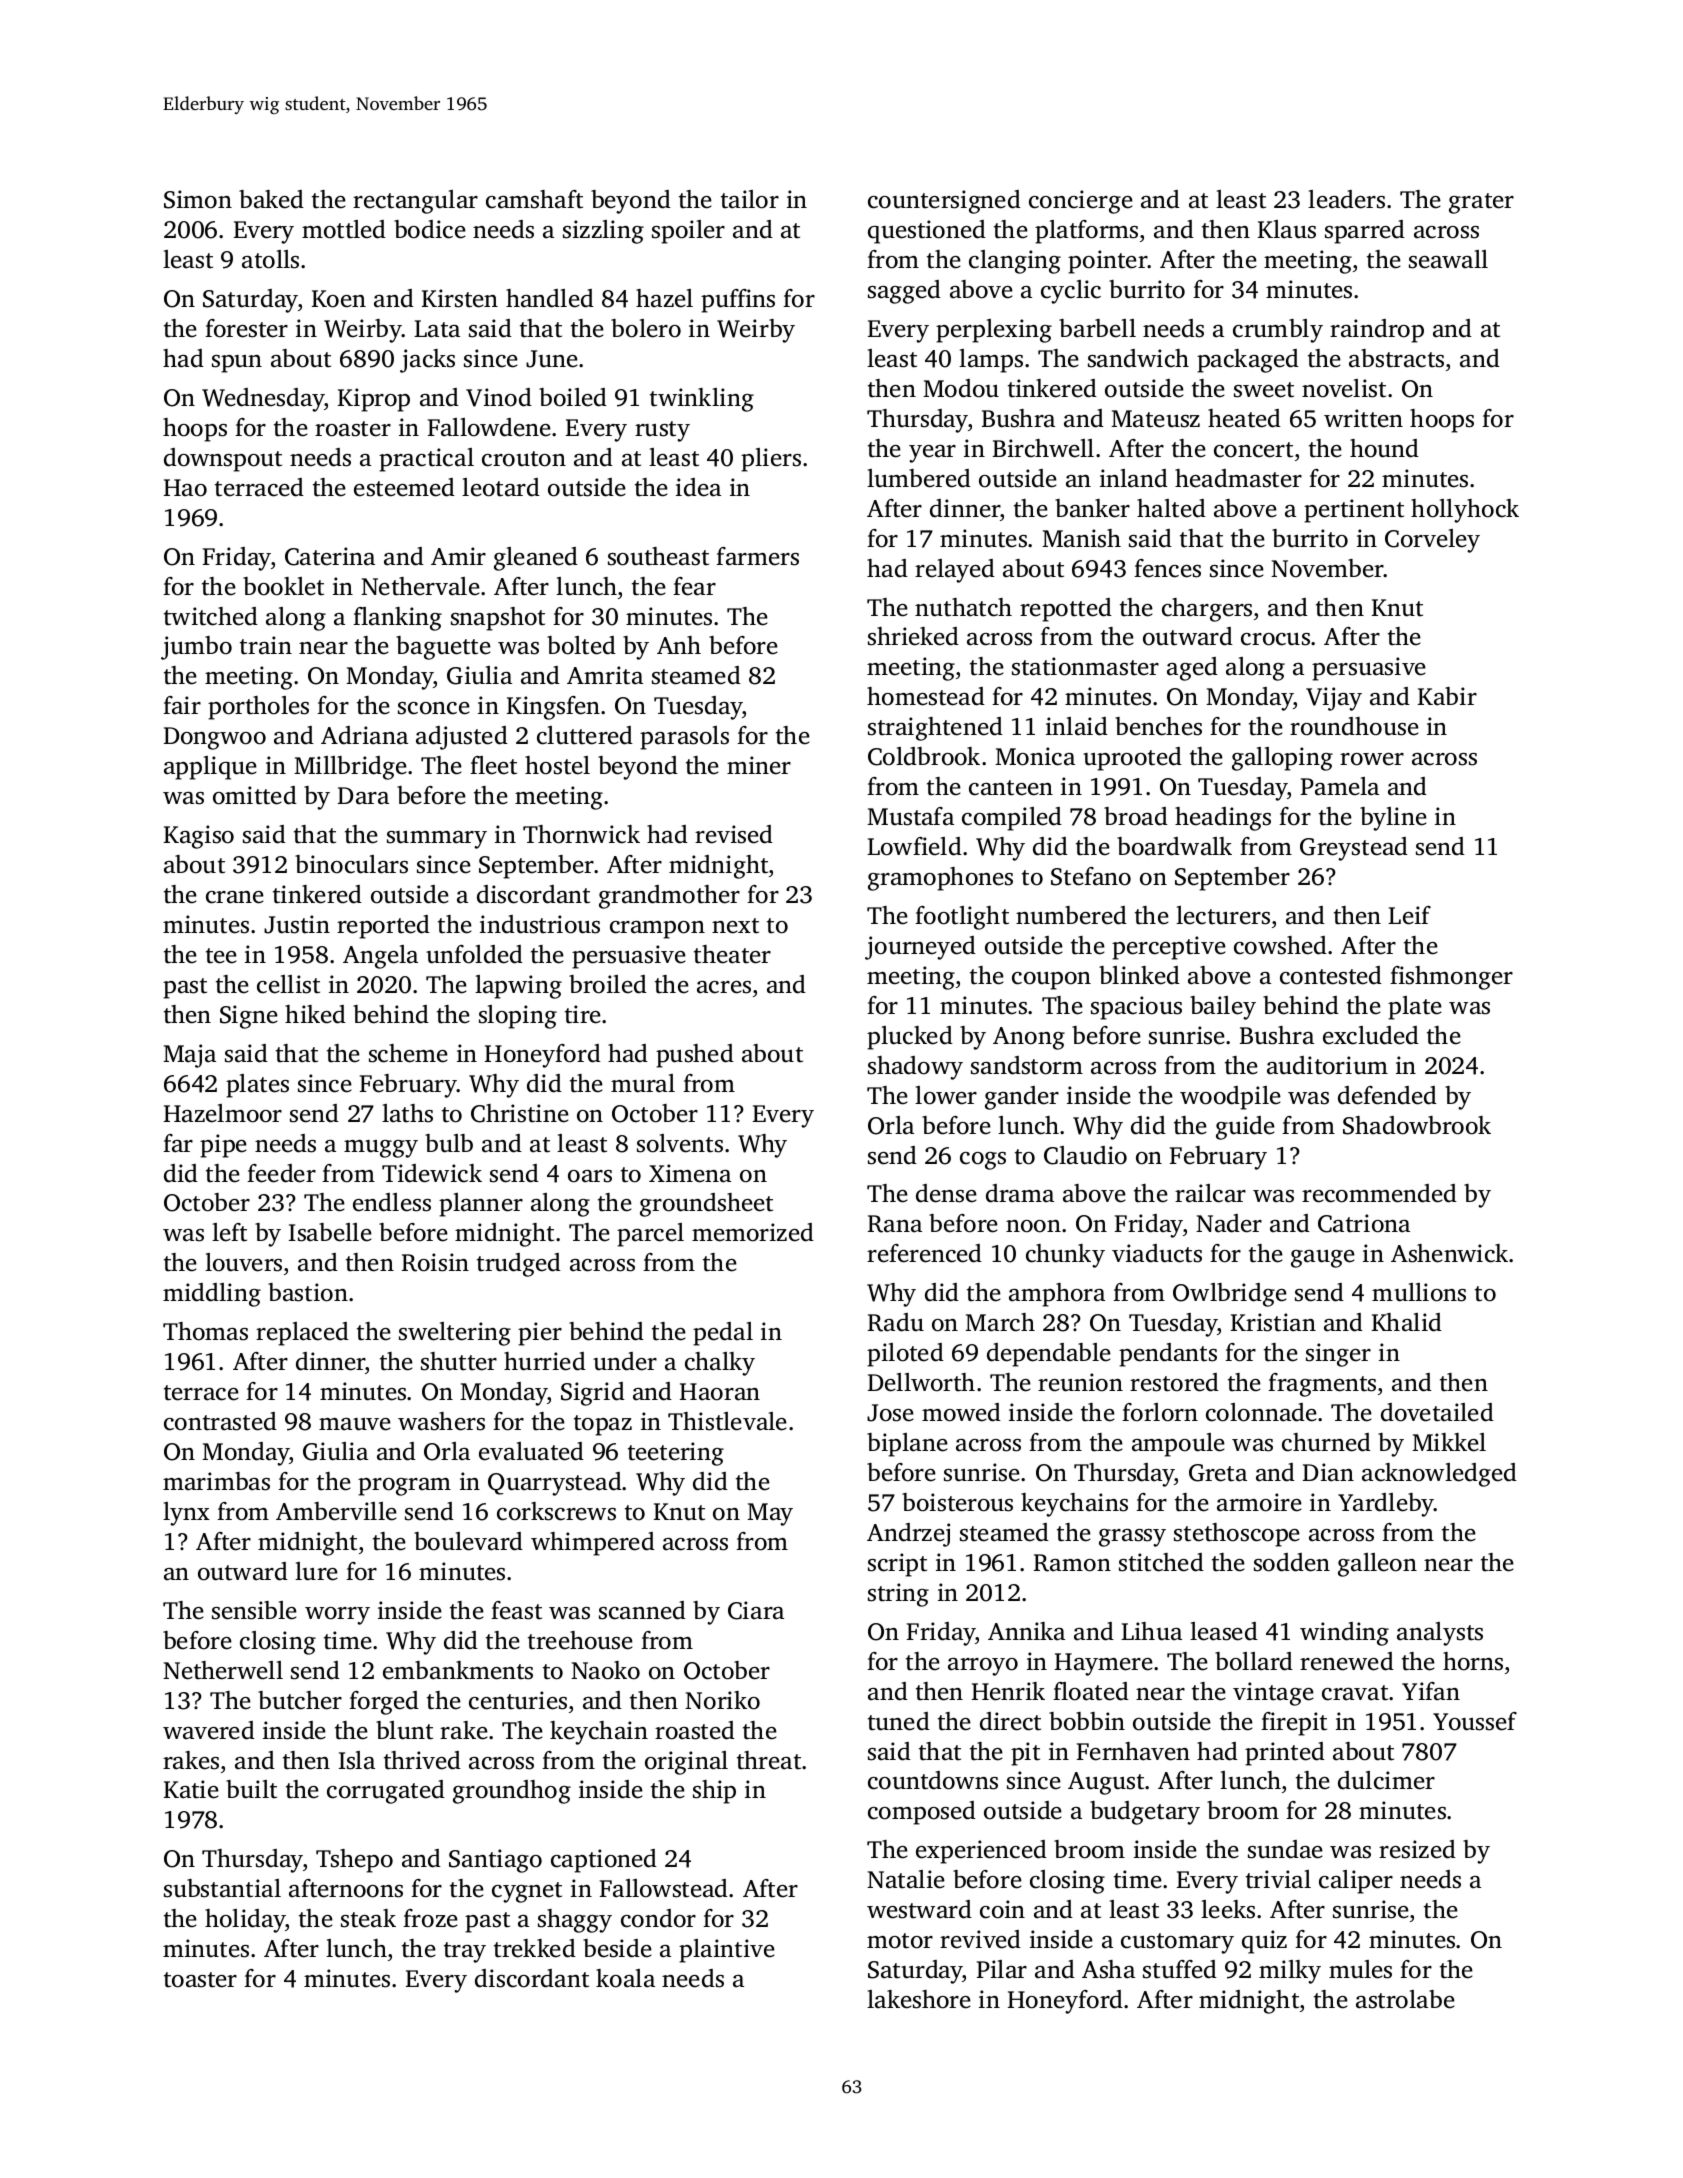  What do you see at coordinates (1417, 1125) in the document?
I see `Shadowbrook` at bounding box center [1417, 1125].
